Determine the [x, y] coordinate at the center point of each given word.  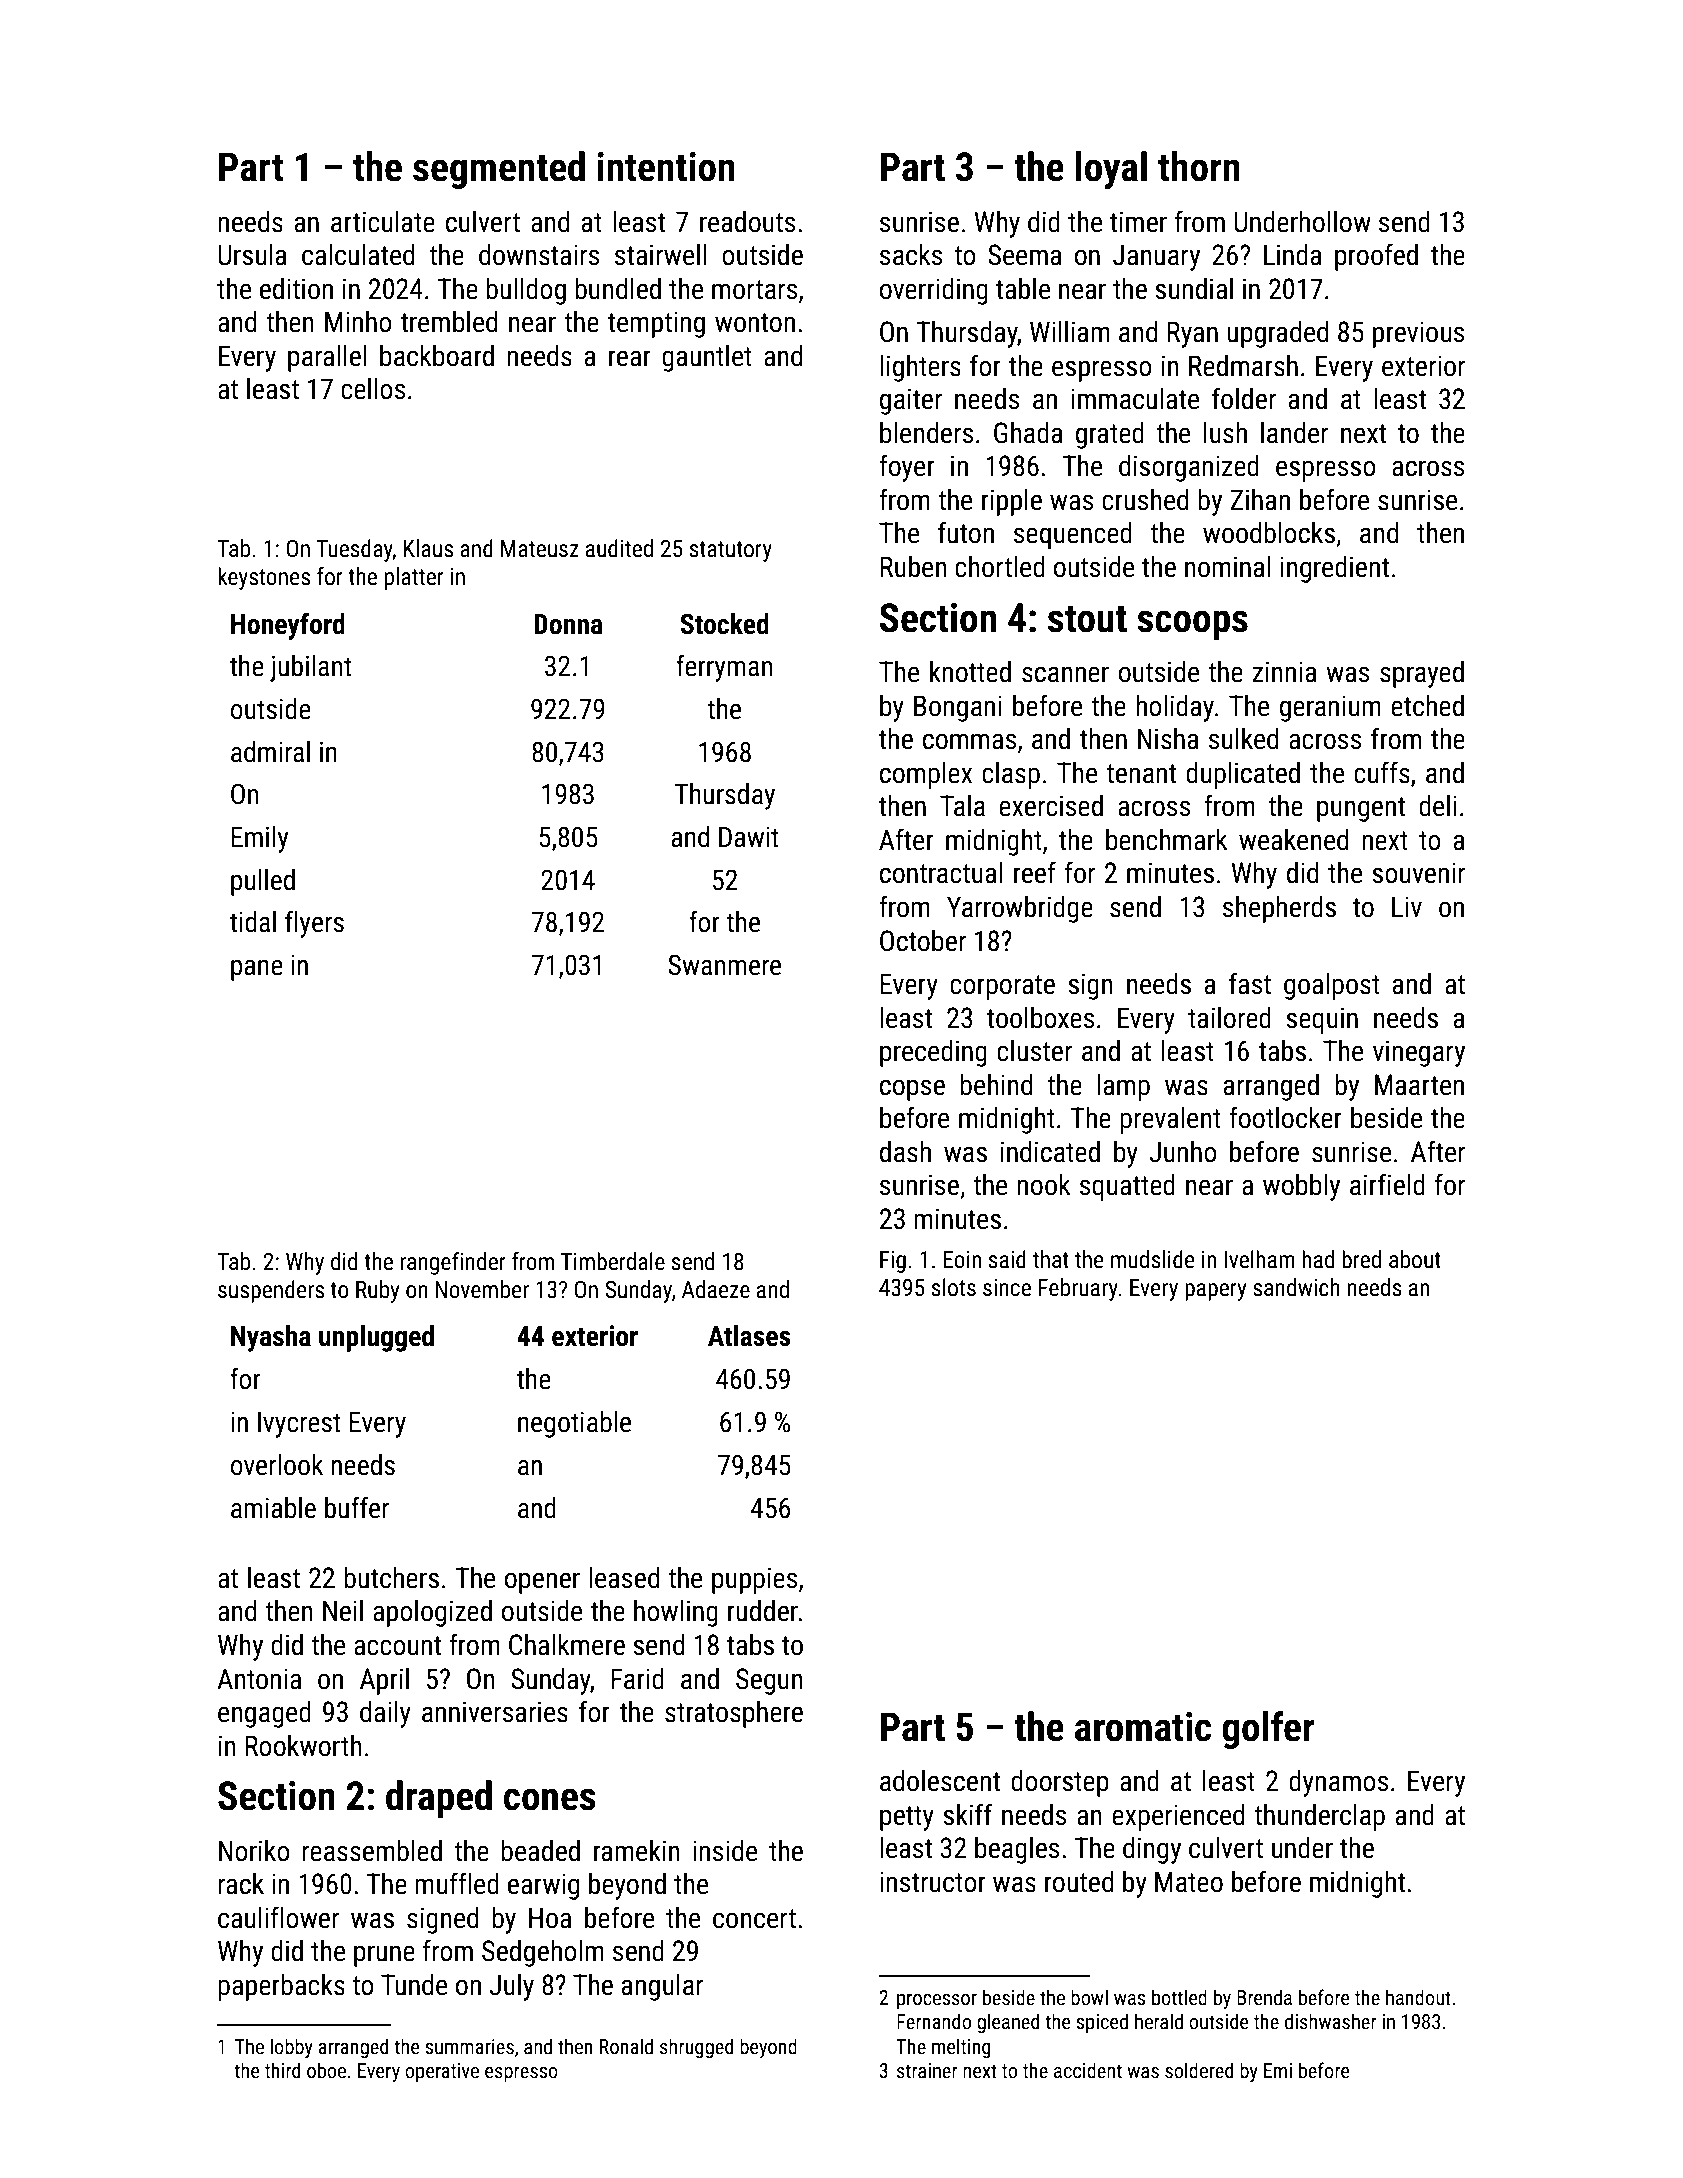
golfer [1268, 1730]
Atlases [749, 1336]
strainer [927, 2070]
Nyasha [271, 1338]
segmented [499, 170]
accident [1088, 2070]
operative [442, 2072]
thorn [1199, 166]
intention [666, 167]
